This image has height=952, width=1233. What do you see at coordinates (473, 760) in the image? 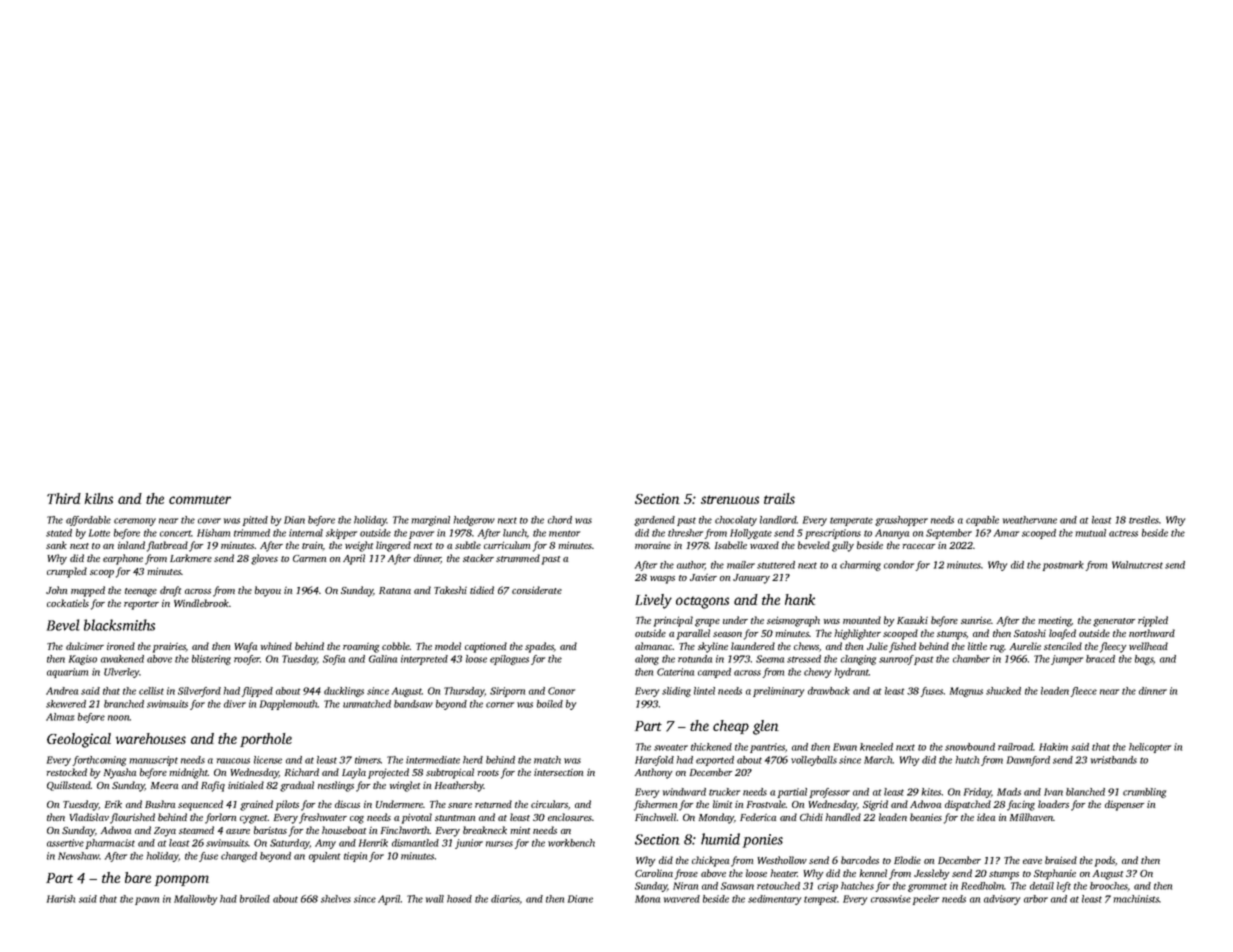
I see `herd` at bounding box center [473, 760].
